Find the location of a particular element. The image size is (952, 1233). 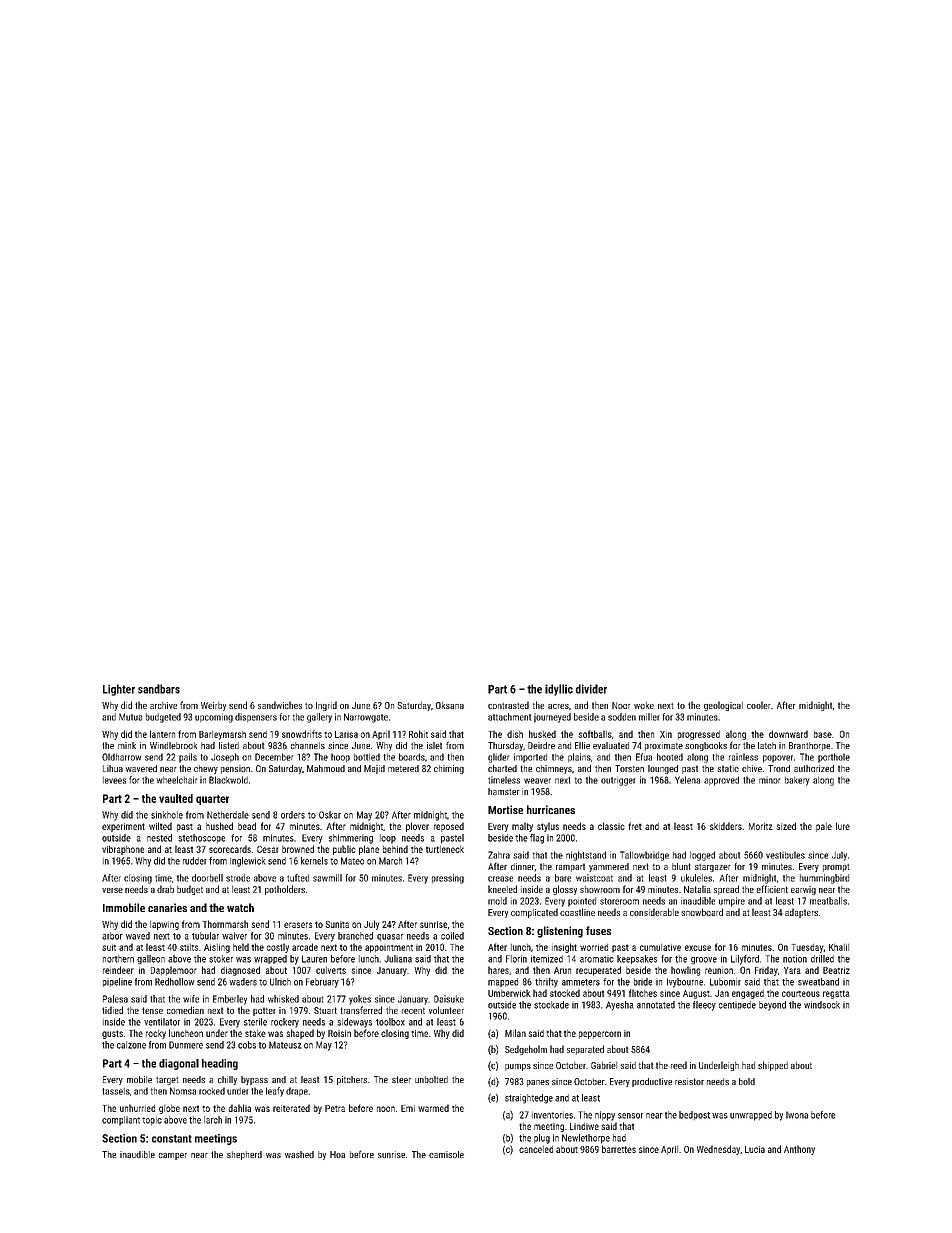

Juliana is located at coordinates (398, 959).
